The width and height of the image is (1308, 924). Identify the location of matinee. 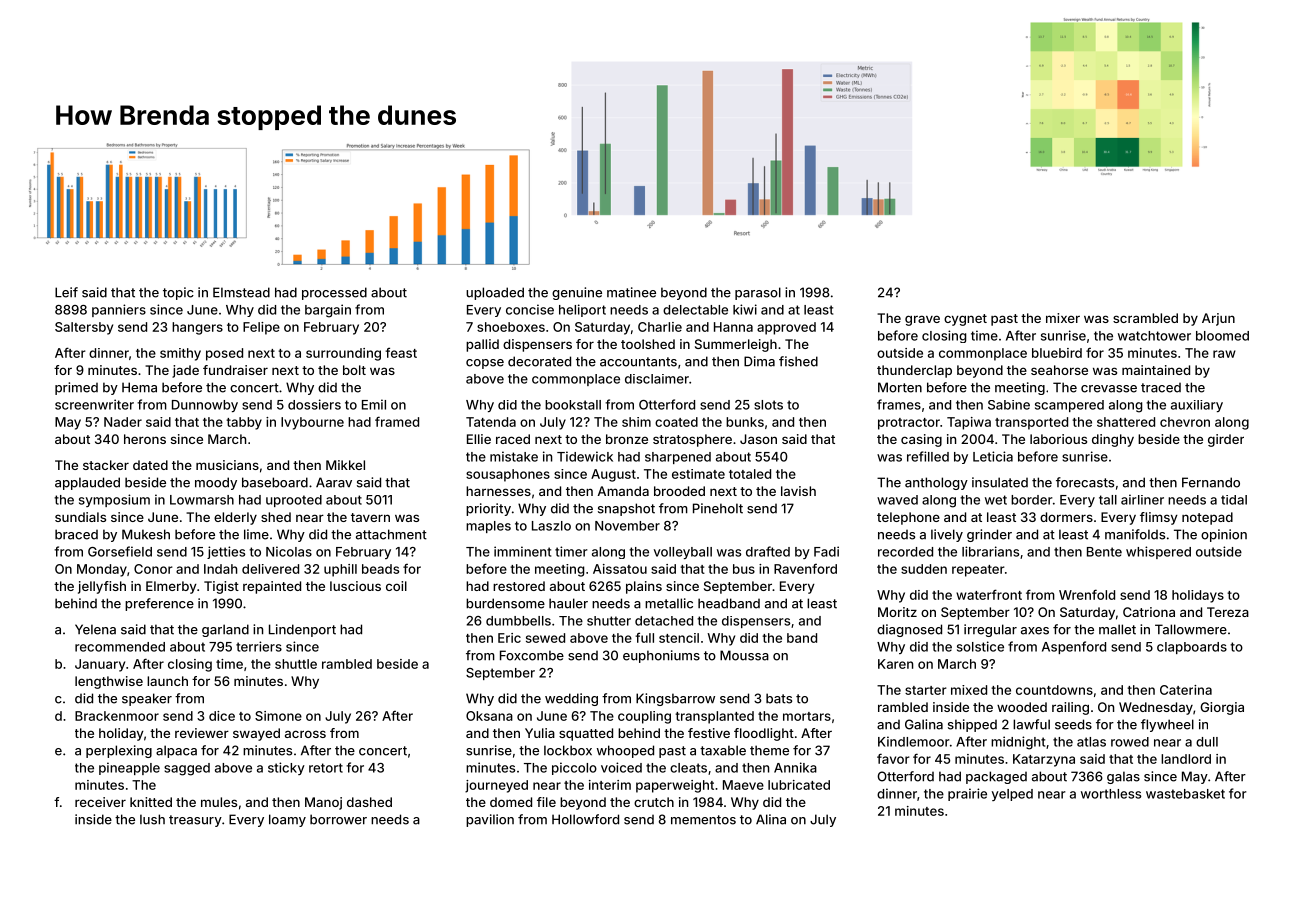
(631, 292).
